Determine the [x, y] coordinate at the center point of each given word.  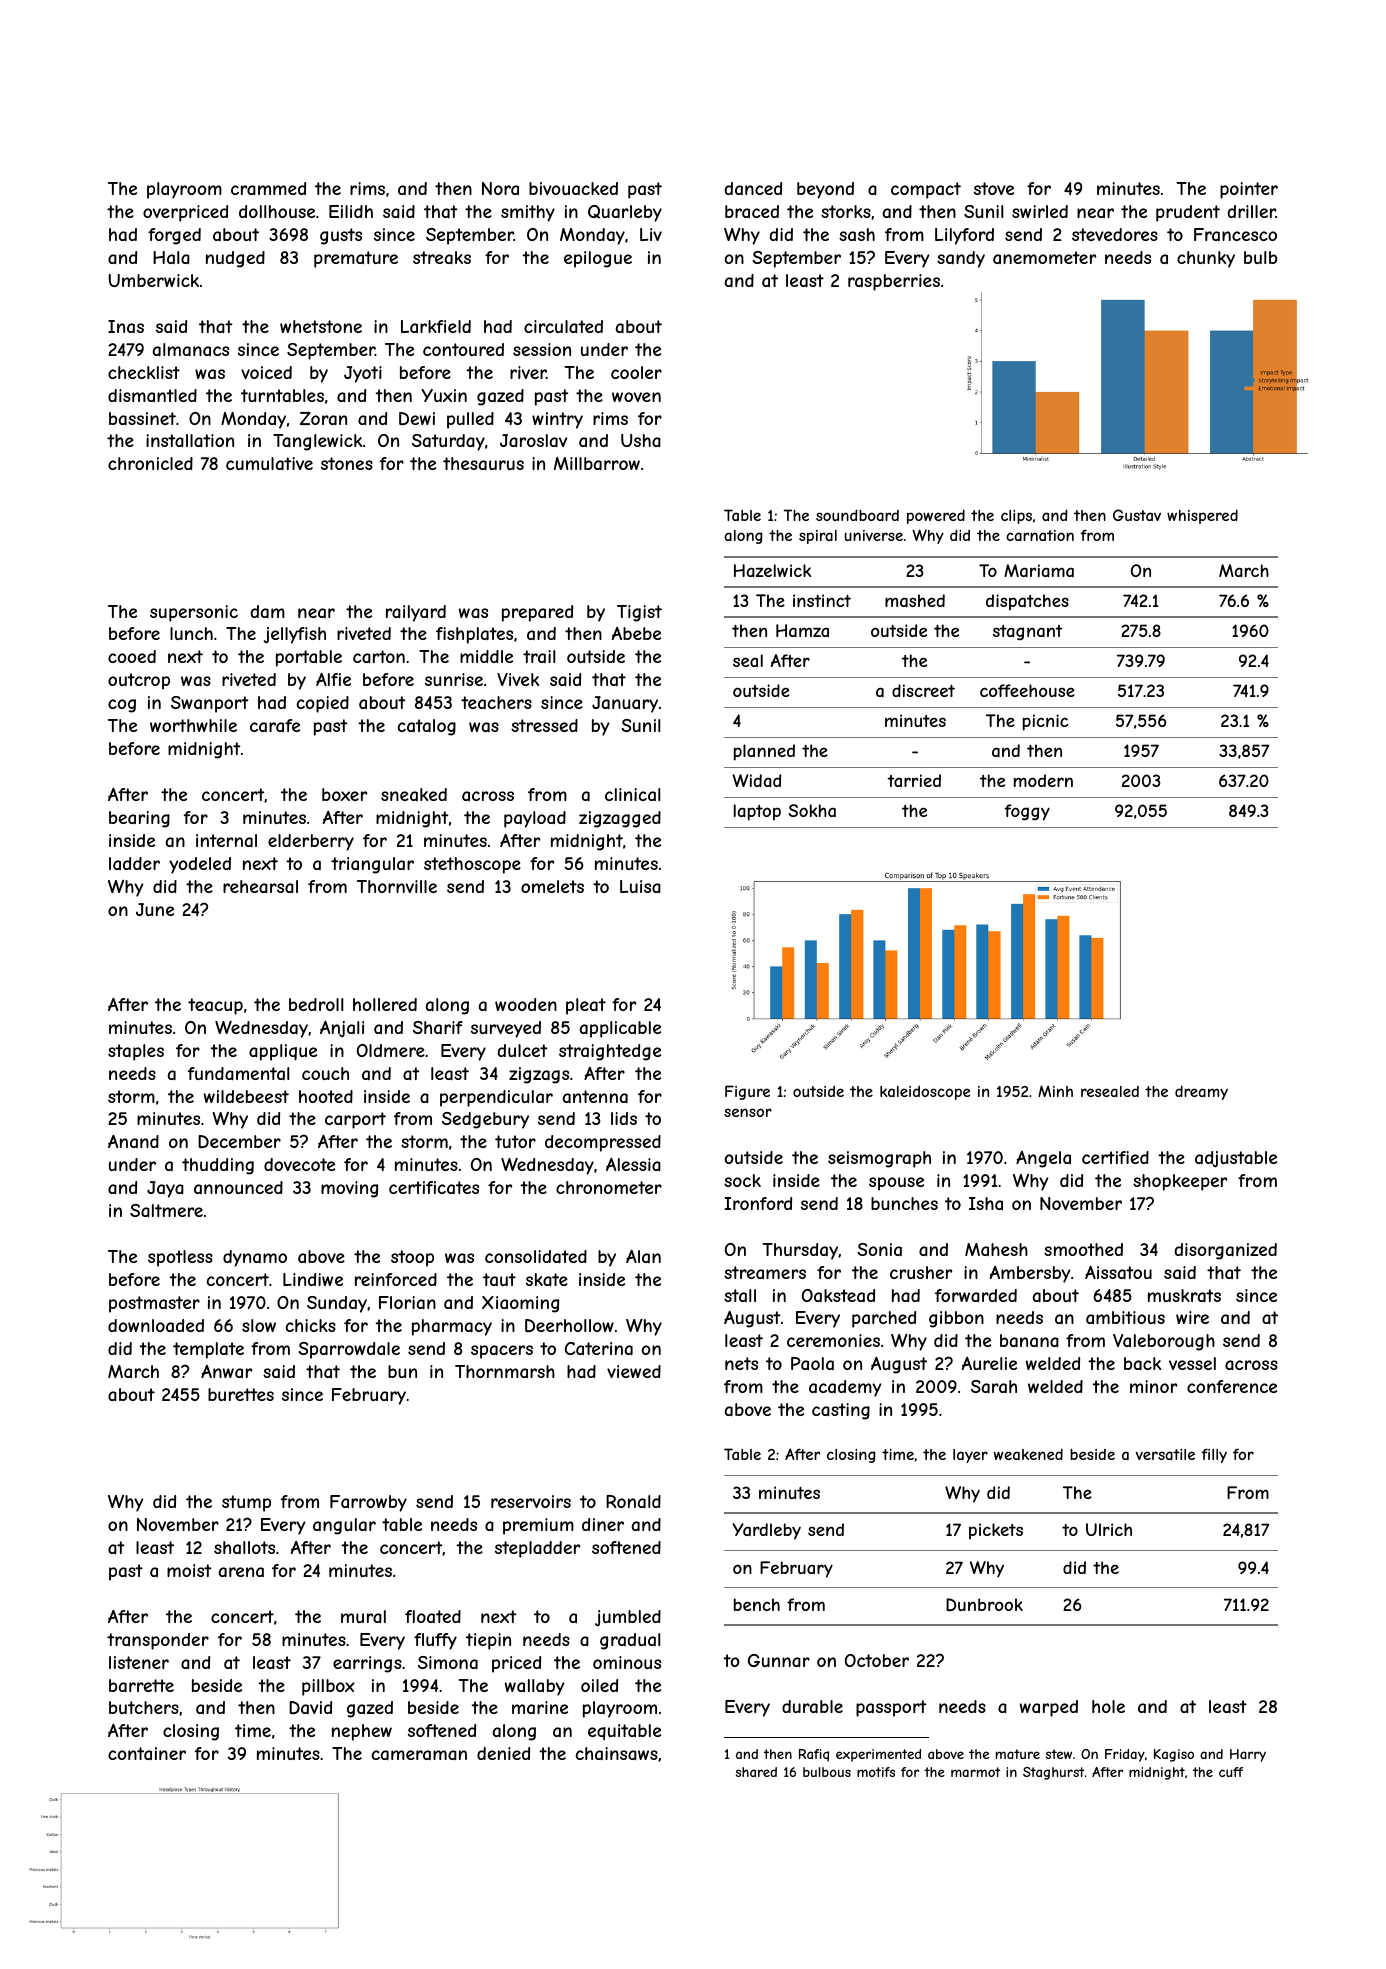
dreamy [1201, 1093]
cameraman [419, 1755]
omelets [552, 886]
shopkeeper [1180, 1182]
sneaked [414, 794]
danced [753, 188]
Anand [133, 1141]
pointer [1249, 190]
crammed [268, 188]
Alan [643, 1256]
